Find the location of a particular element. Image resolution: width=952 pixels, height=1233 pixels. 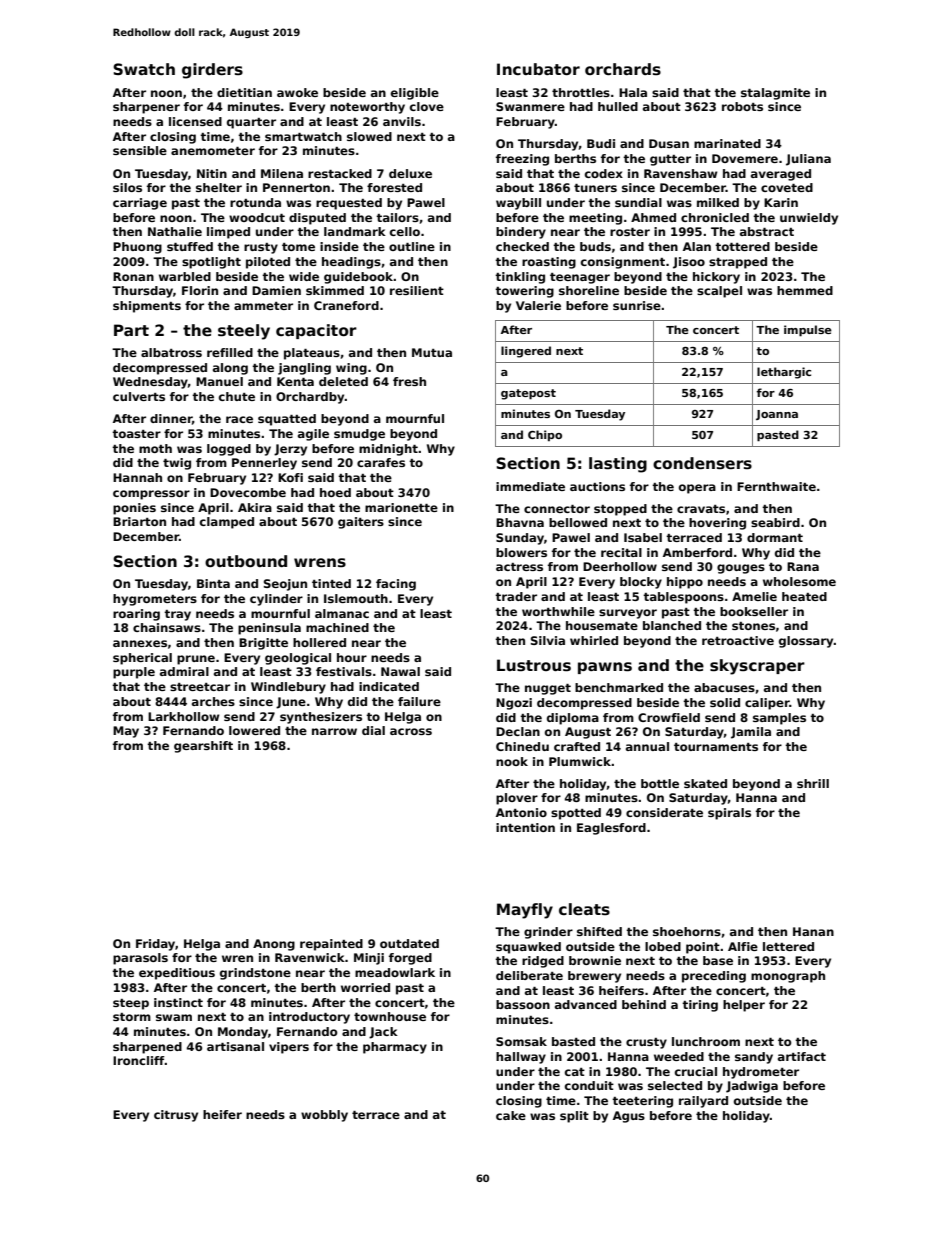

sensible is located at coordinates (140, 150).
